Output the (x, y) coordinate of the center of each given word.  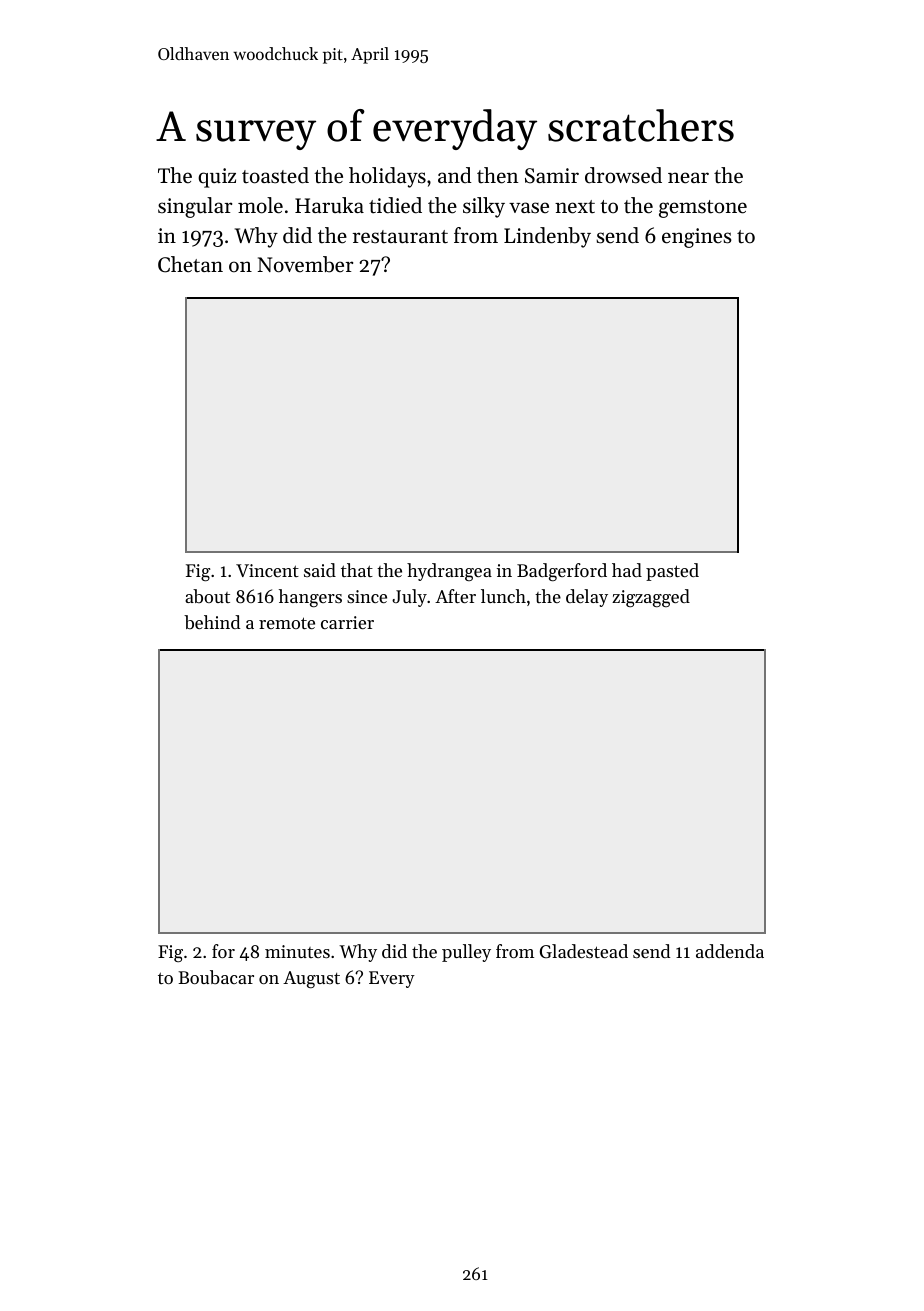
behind (212, 622)
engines (697, 238)
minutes (297, 951)
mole (260, 205)
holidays (387, 177)
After (455, 596)
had (627, 570)
